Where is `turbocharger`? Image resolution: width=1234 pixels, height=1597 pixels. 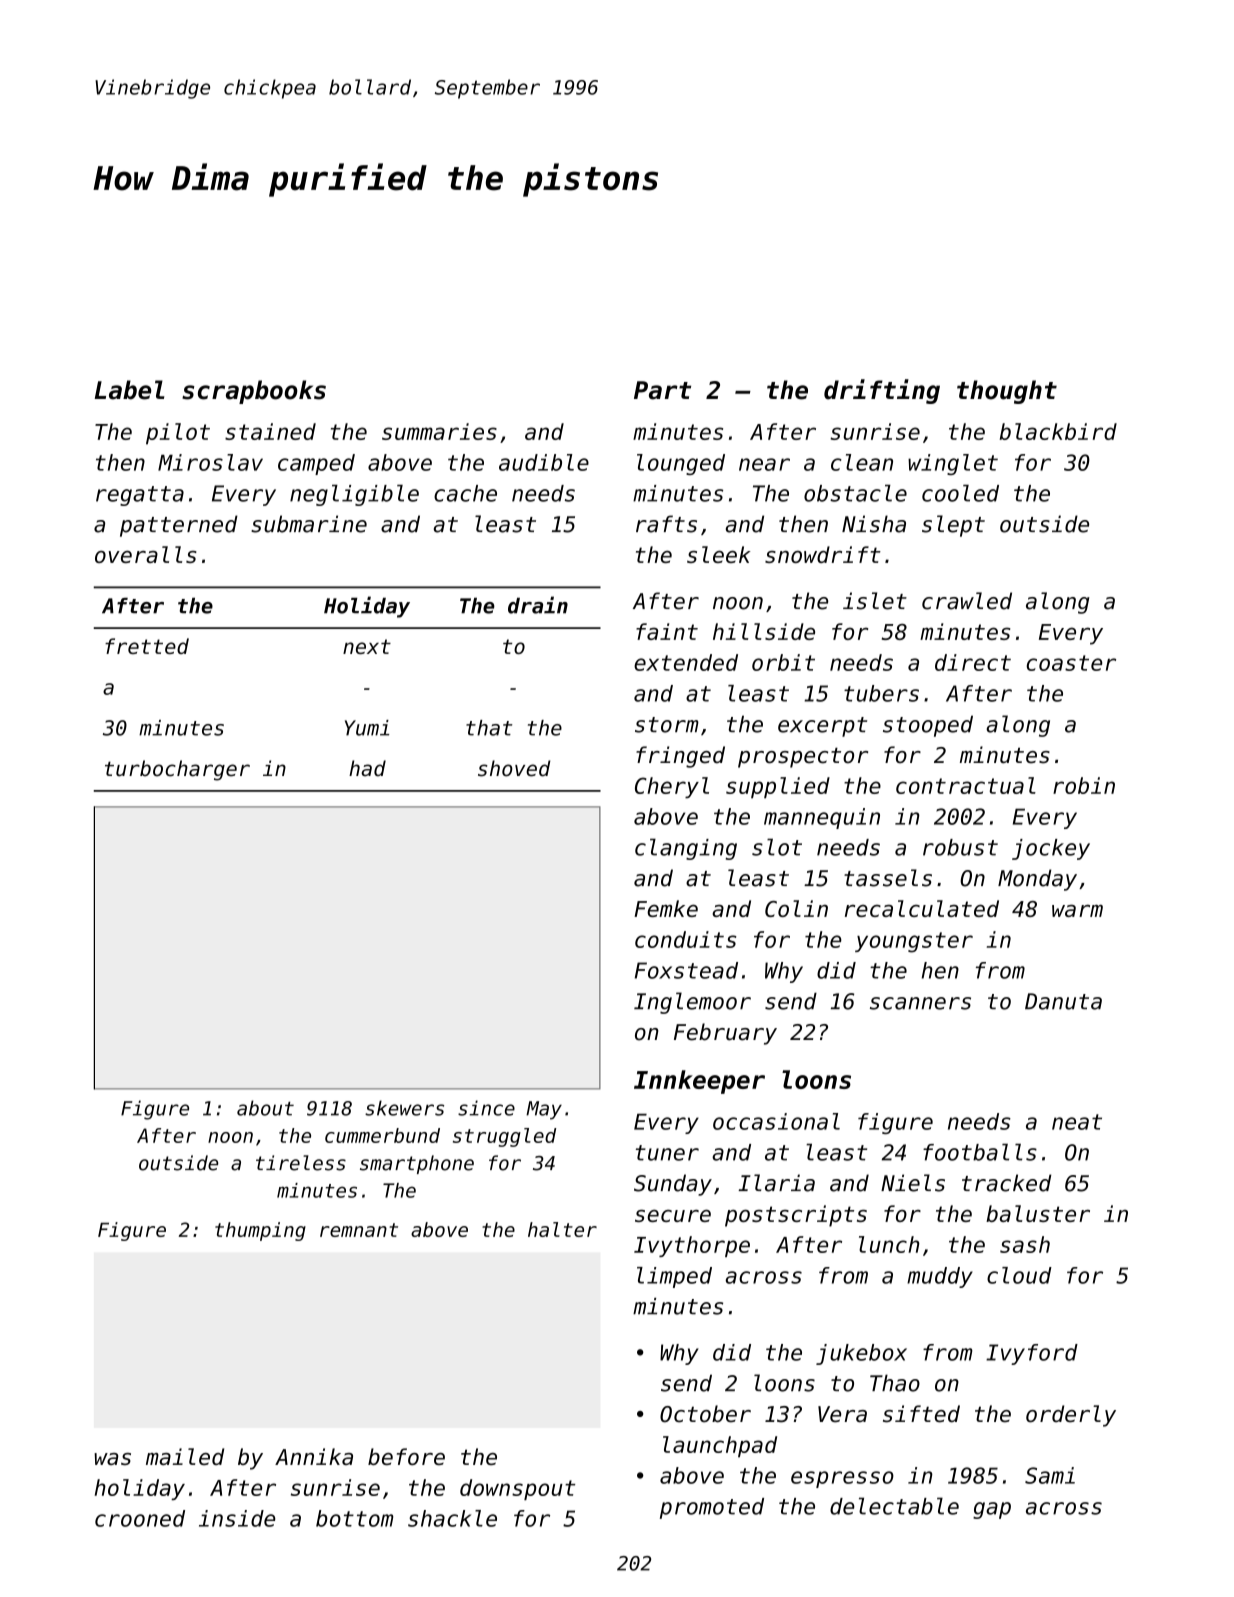 turbocharger is located at coordinates (177, 770).
